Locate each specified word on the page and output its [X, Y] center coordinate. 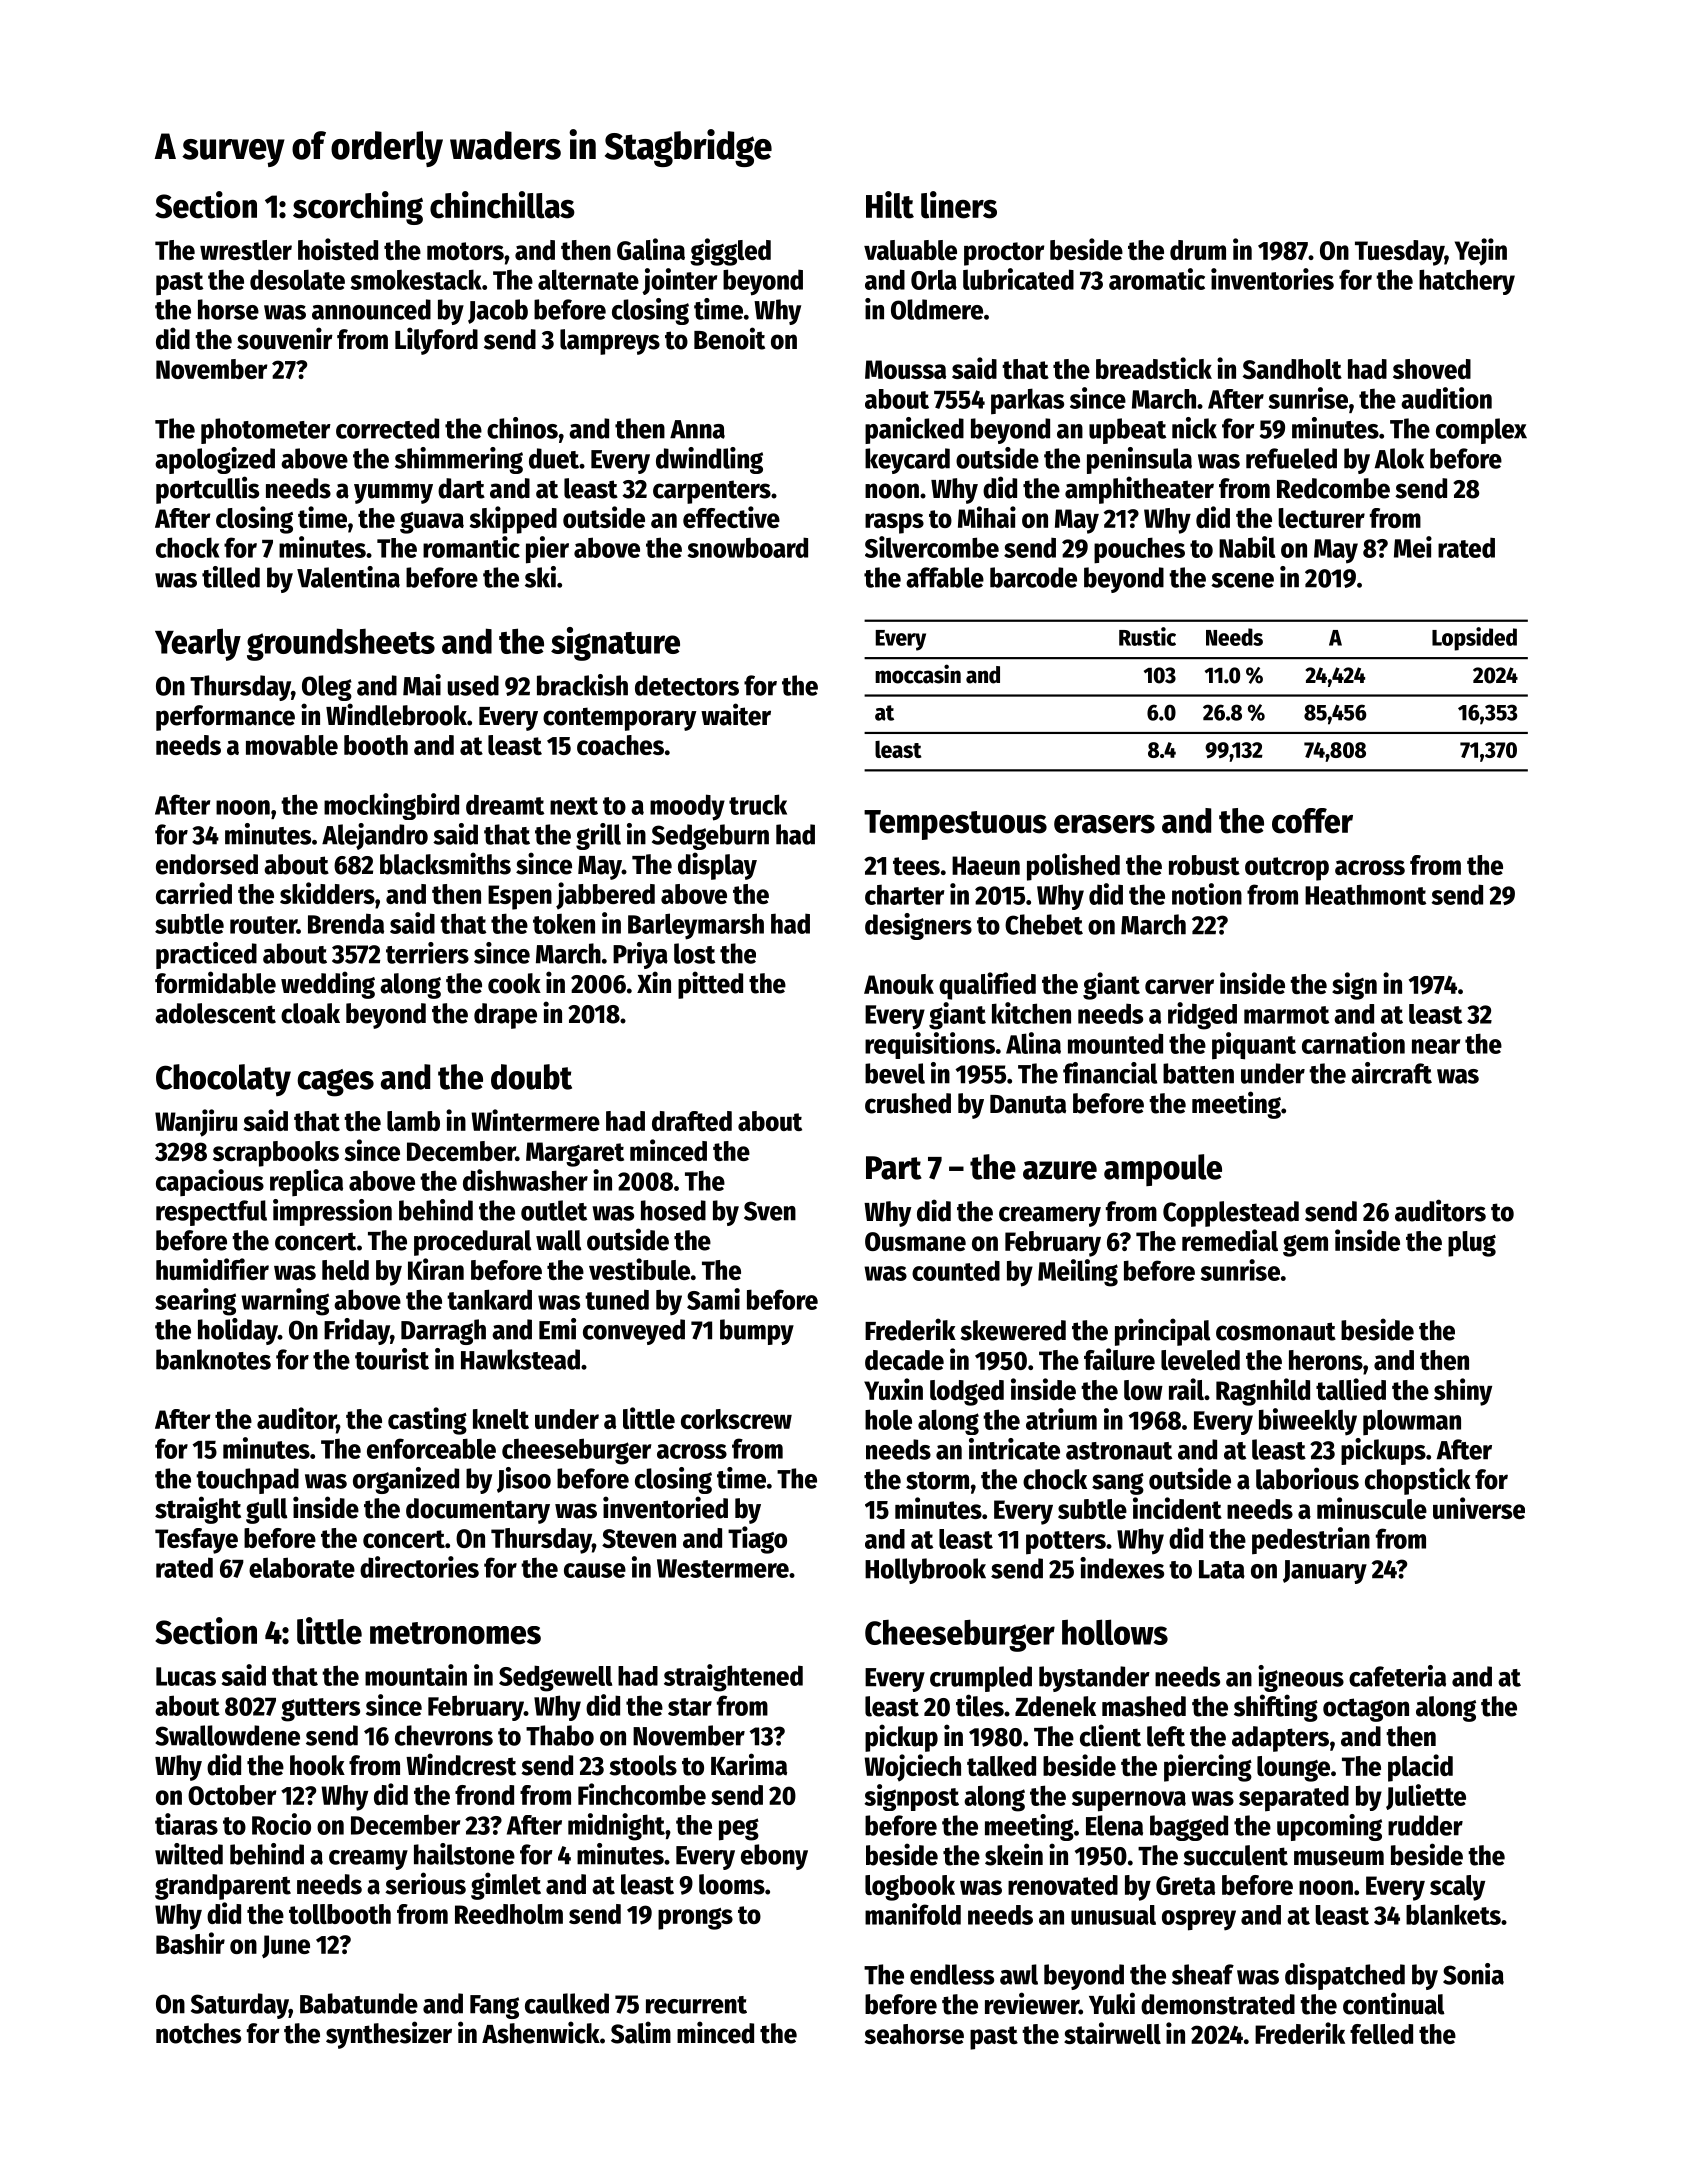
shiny [1463, 1392]
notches [198, 2033]
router [263, 925]
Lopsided [1474, 639]
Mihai [987, 517]
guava [432, 523]
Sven [770, 1211]
